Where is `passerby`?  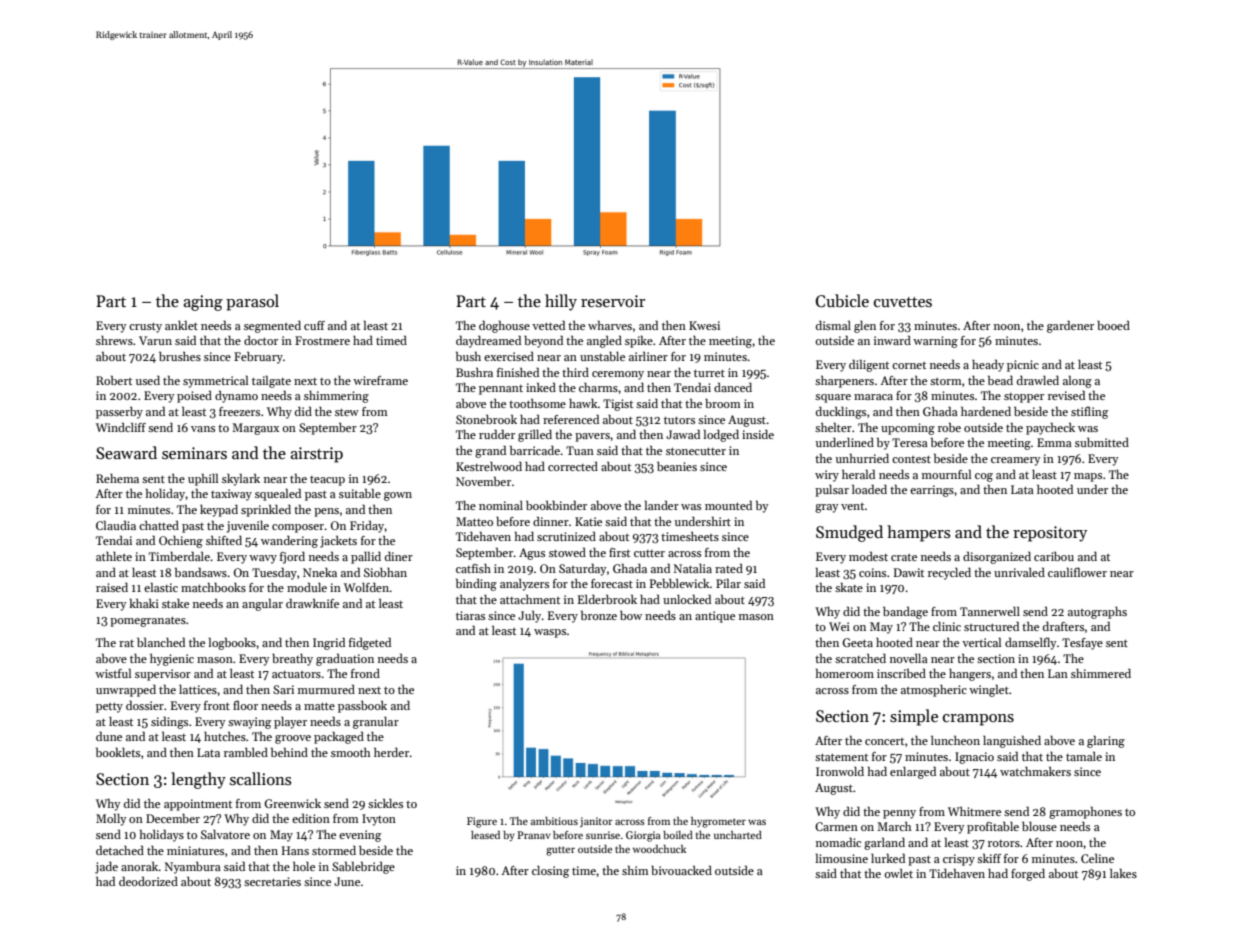 passerby is located at coordinates (119, 413).
